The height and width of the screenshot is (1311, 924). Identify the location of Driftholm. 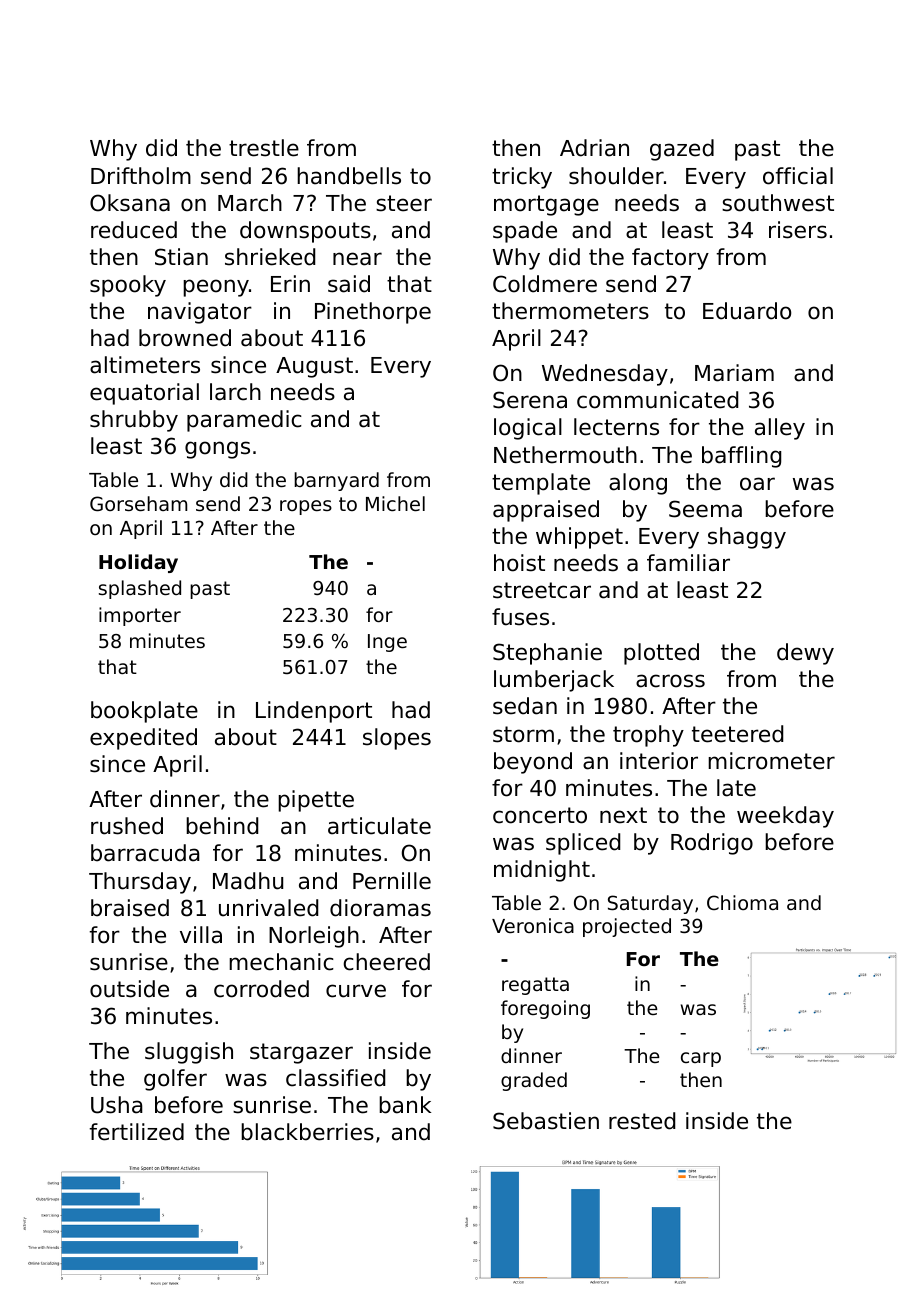
(141, 176).
